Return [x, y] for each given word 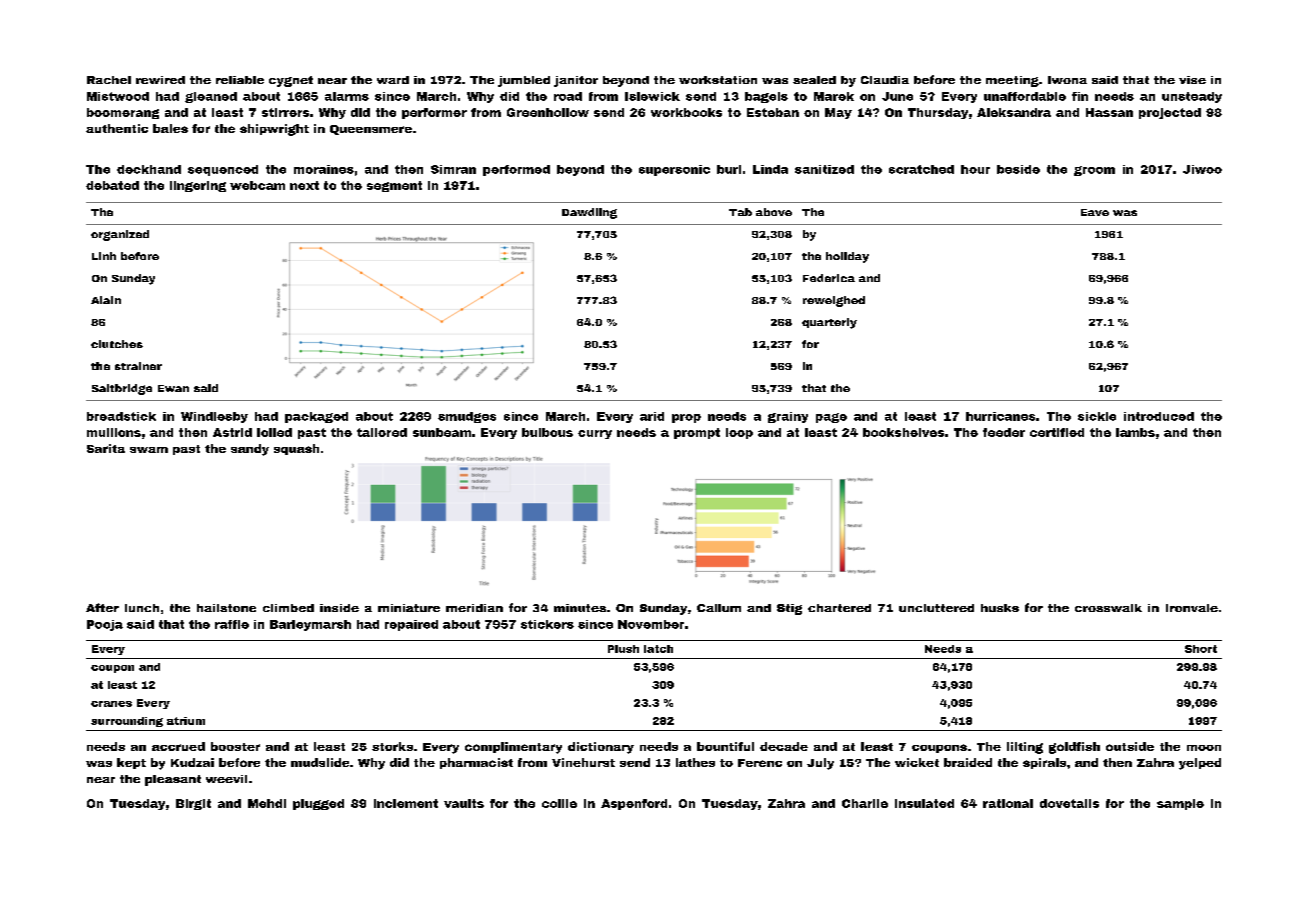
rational [1008, 803]
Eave [1095, 212]
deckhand [149, 169]
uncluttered [936, 608]
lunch [142, 608]
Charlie [865, 803]
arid [652, 416]
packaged [316, 417]
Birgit [193, 804]
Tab [740, 212]
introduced [1159, 416]
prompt [697, 433]
